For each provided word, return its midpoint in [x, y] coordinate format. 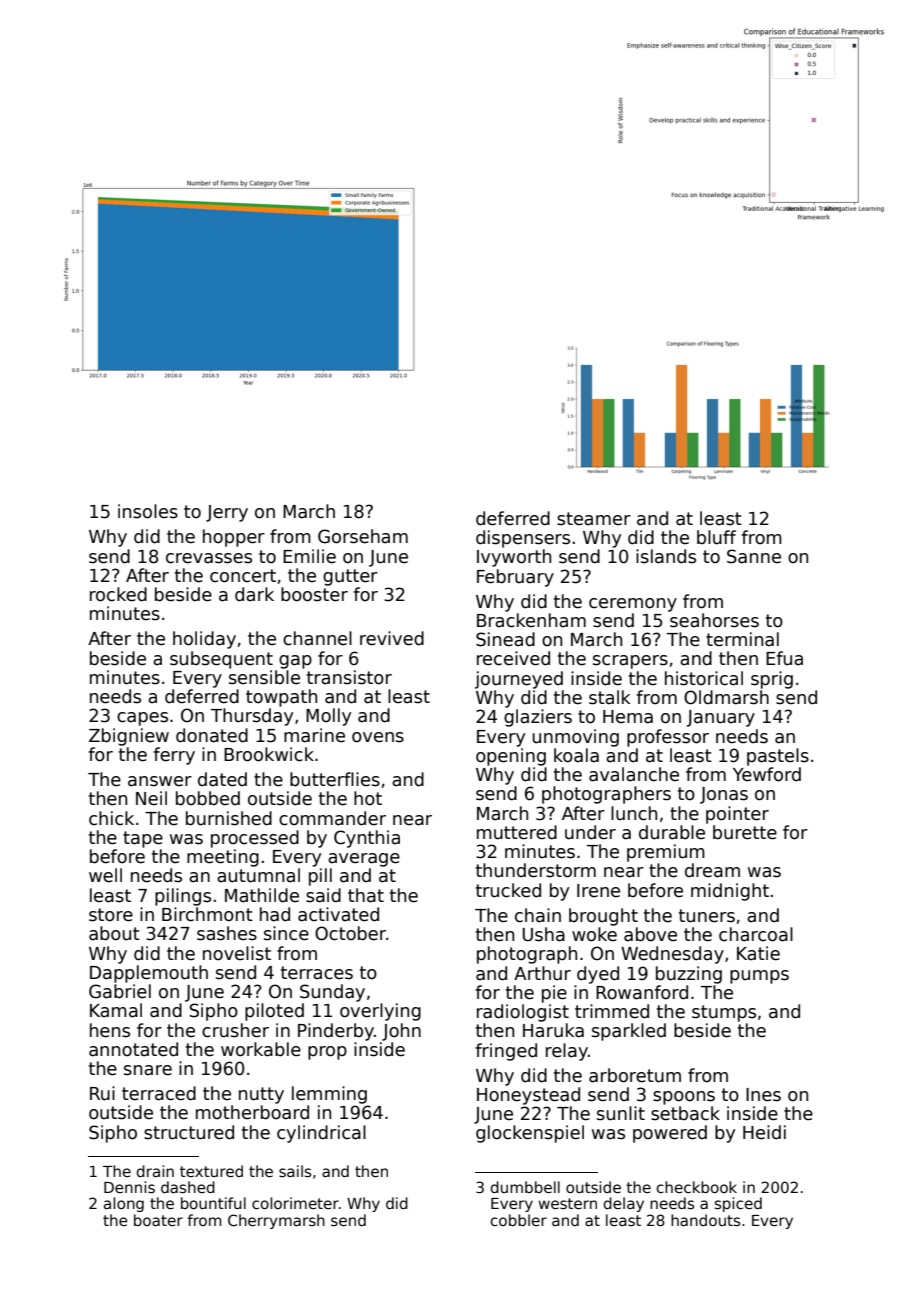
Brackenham [531, 620]
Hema [628, 717]
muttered [517, 832]
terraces [317, 973]
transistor [349, 677]
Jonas [724, 795]
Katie [758, 953]
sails [295, 1171]
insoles [148, 511]
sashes [227, 933]
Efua [784, 658]
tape [143, 839]
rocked [118, 594]
